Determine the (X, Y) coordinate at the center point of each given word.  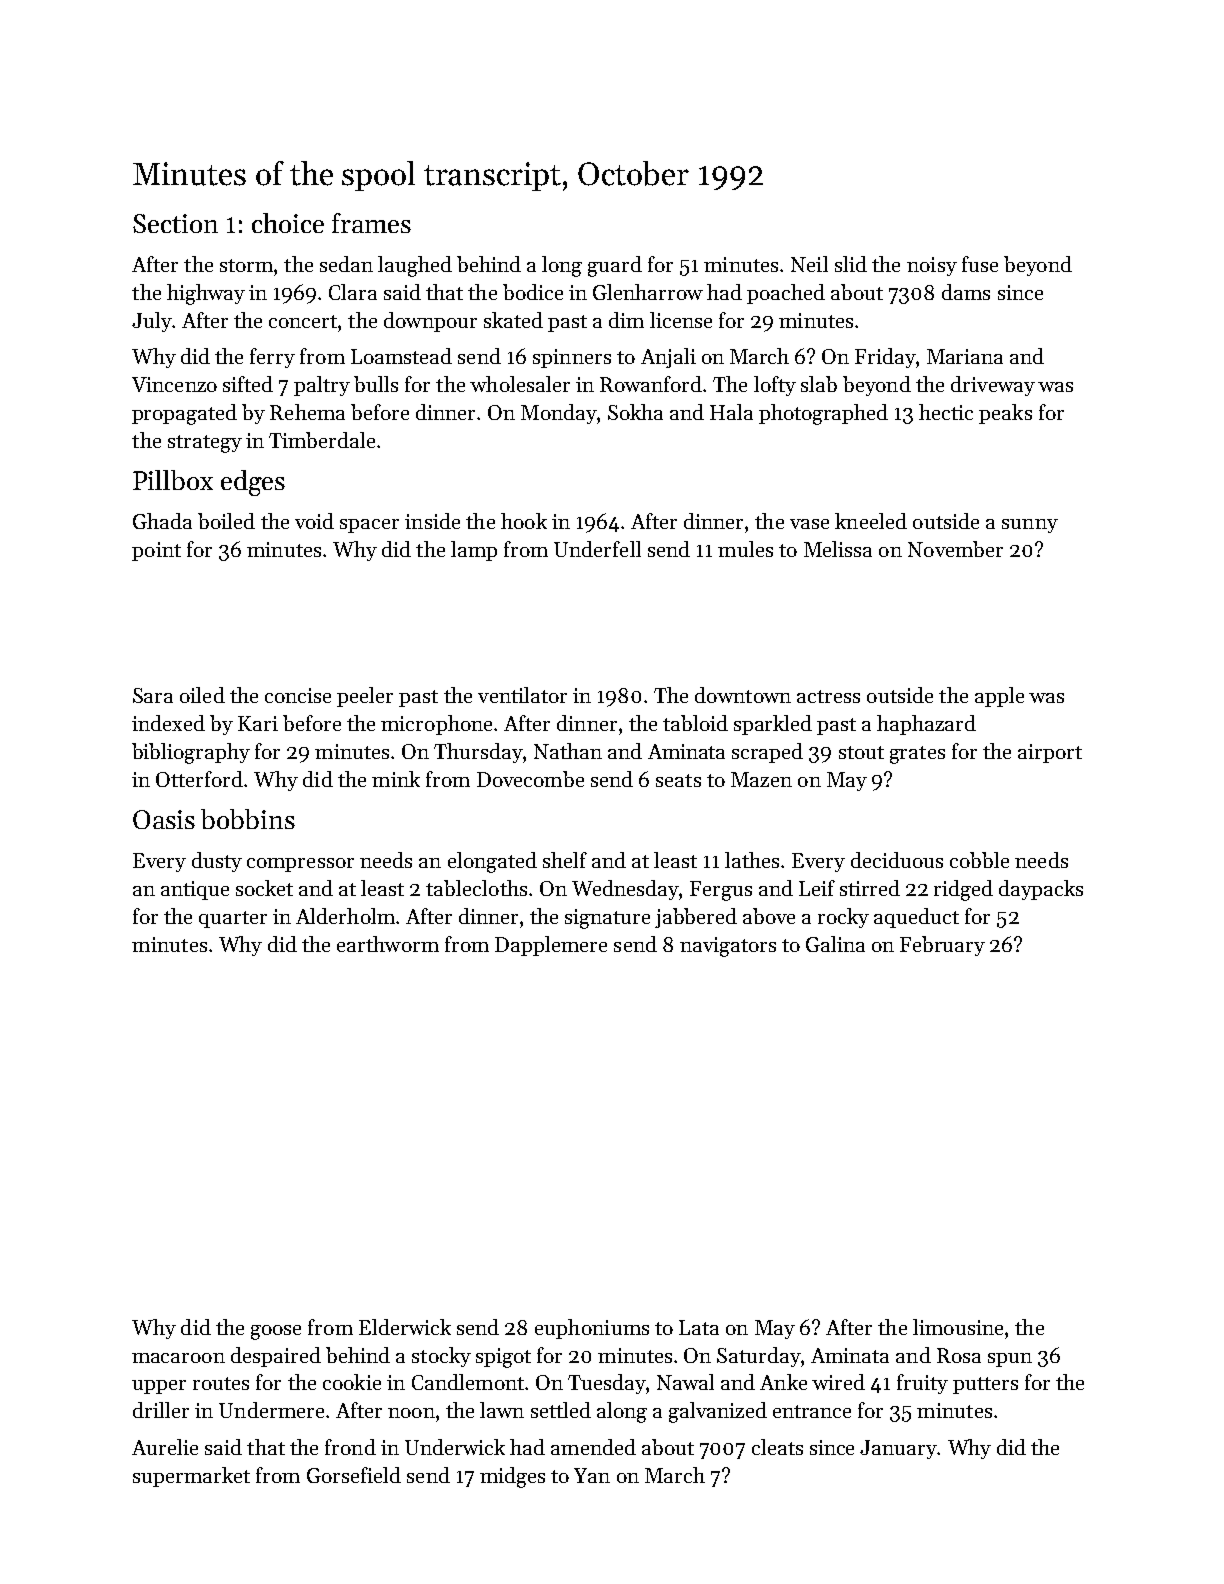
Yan (592, 1475)
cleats (777, 1447)
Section (175, 223)
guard (615, 266)
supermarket (191, 1477)
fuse (980, 264)
